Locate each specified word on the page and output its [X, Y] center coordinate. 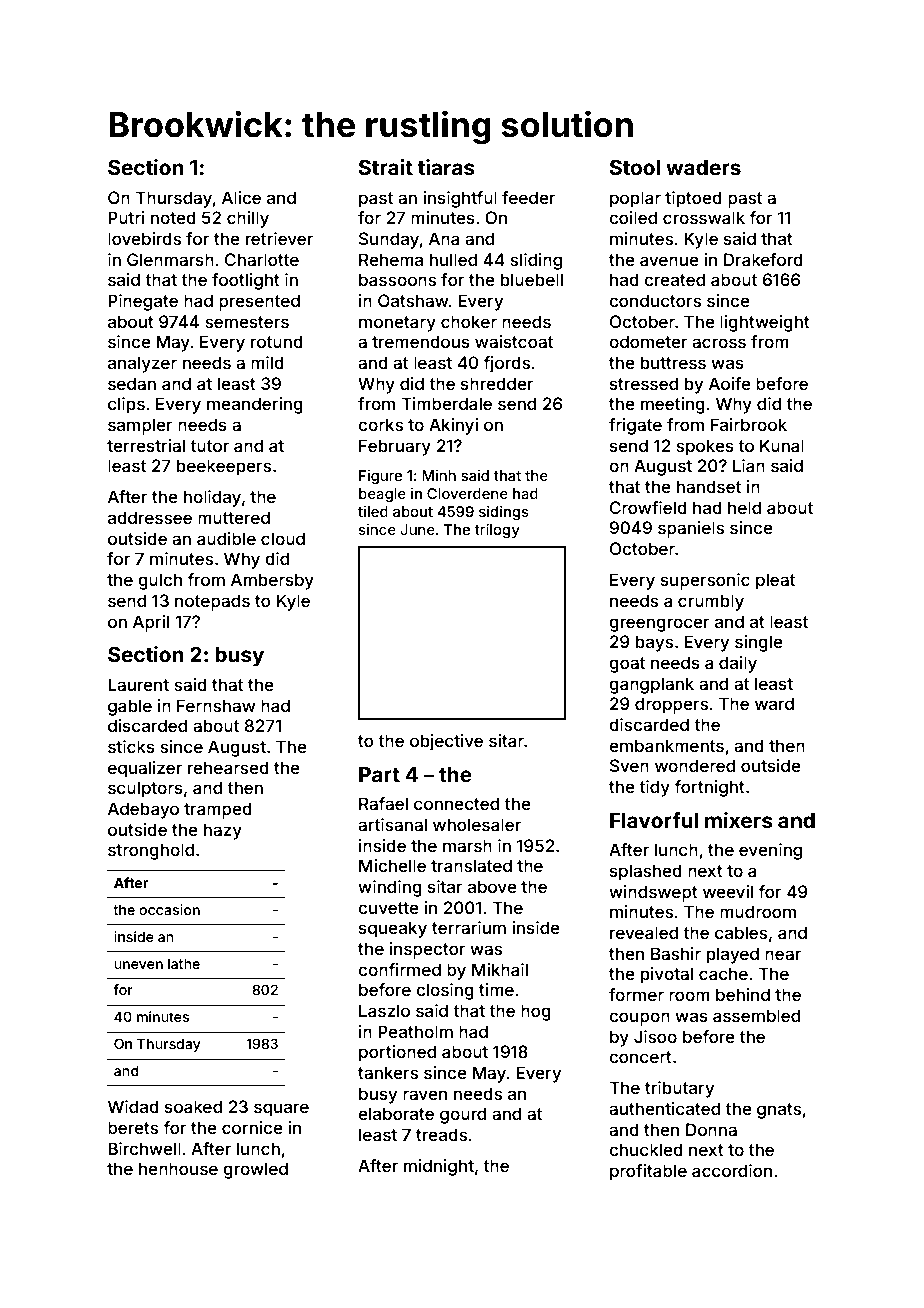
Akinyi [453, 426]
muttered [234, 517]
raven [425, 1095]
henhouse [178, 1168]
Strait [386, 167]
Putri [126, 217]
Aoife [730, 383]
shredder [497, 383]
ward [774, 703]
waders [703, 167]
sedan [132, 383]
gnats [779, 1111]
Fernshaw [216, 705]
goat [627, 665]
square [281, 1110]
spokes [705, 447]
